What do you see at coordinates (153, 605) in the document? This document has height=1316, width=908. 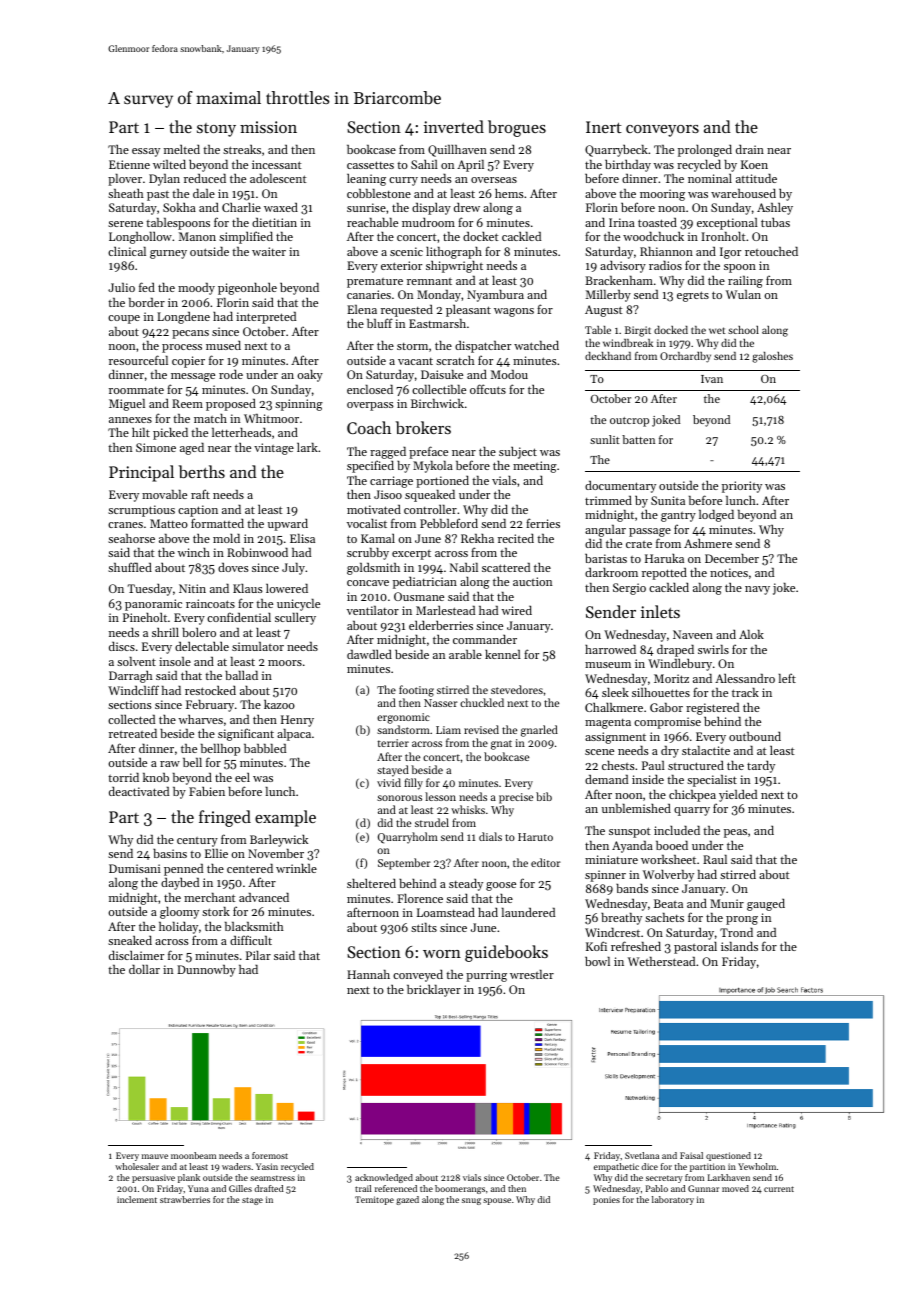 I see `panoramic` at bounding box center [153, 605].
